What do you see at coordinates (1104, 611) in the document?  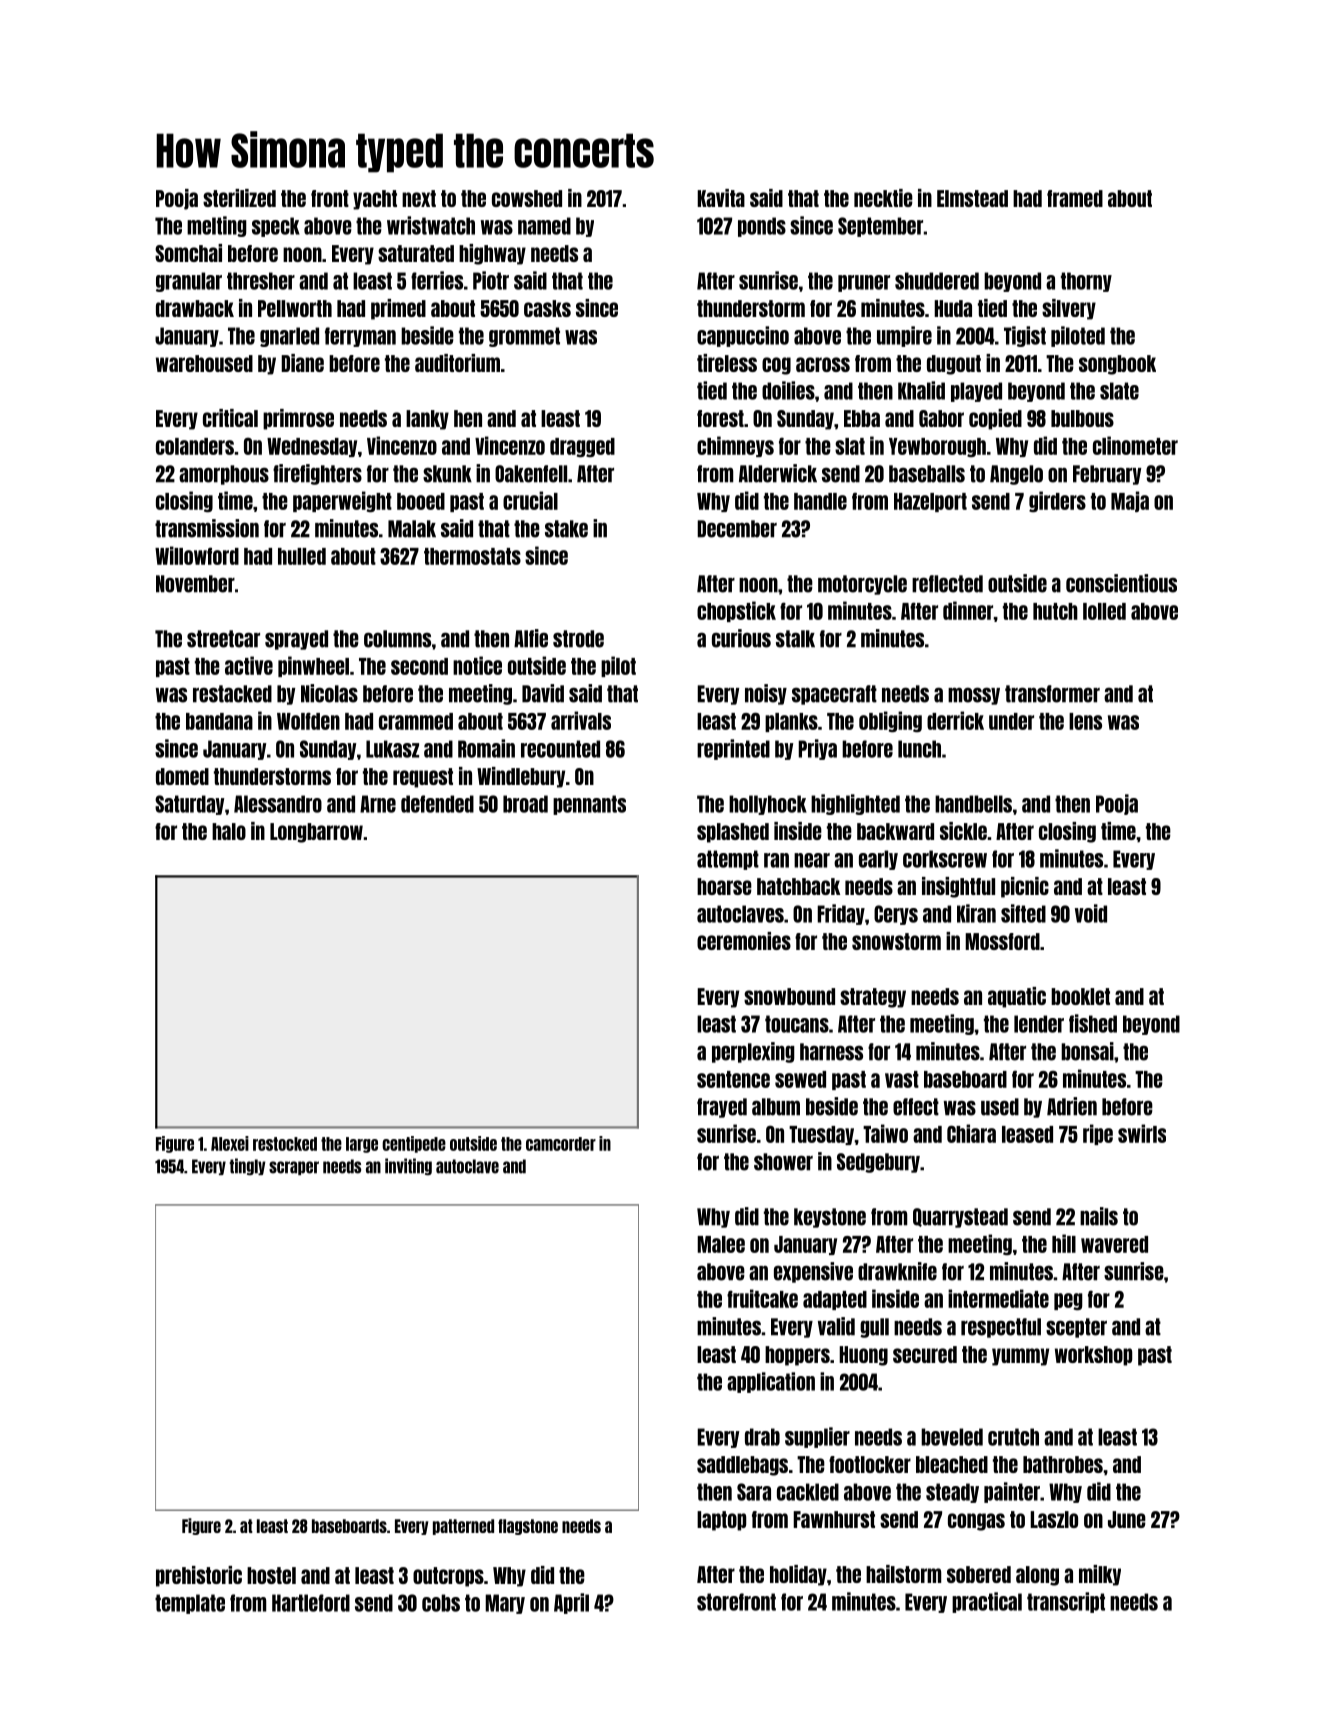 I see `lolled` at bounding box center [1104, 611].
